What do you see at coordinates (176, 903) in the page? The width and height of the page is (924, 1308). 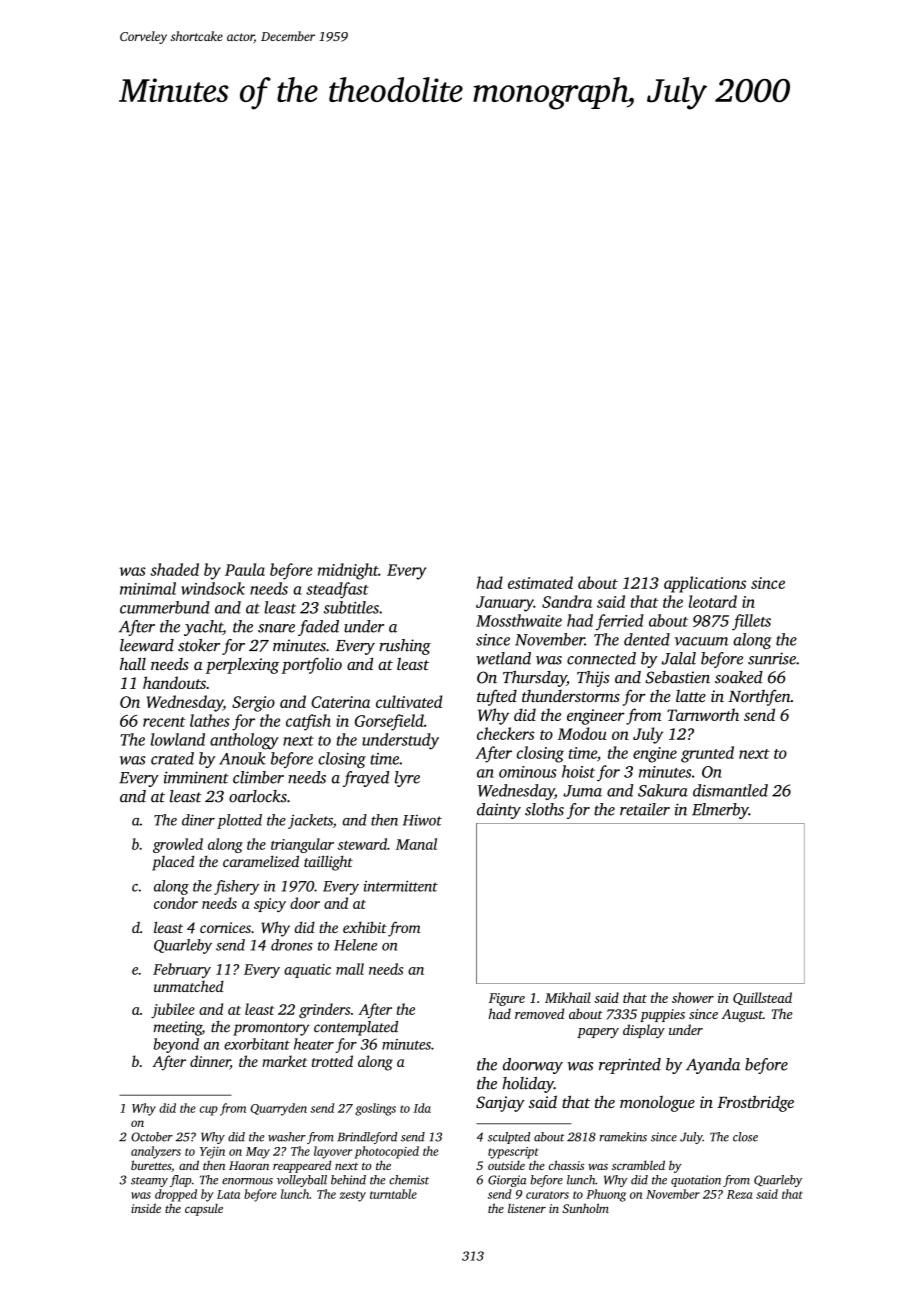 I see `condor` at bounding box center [176, 903].
